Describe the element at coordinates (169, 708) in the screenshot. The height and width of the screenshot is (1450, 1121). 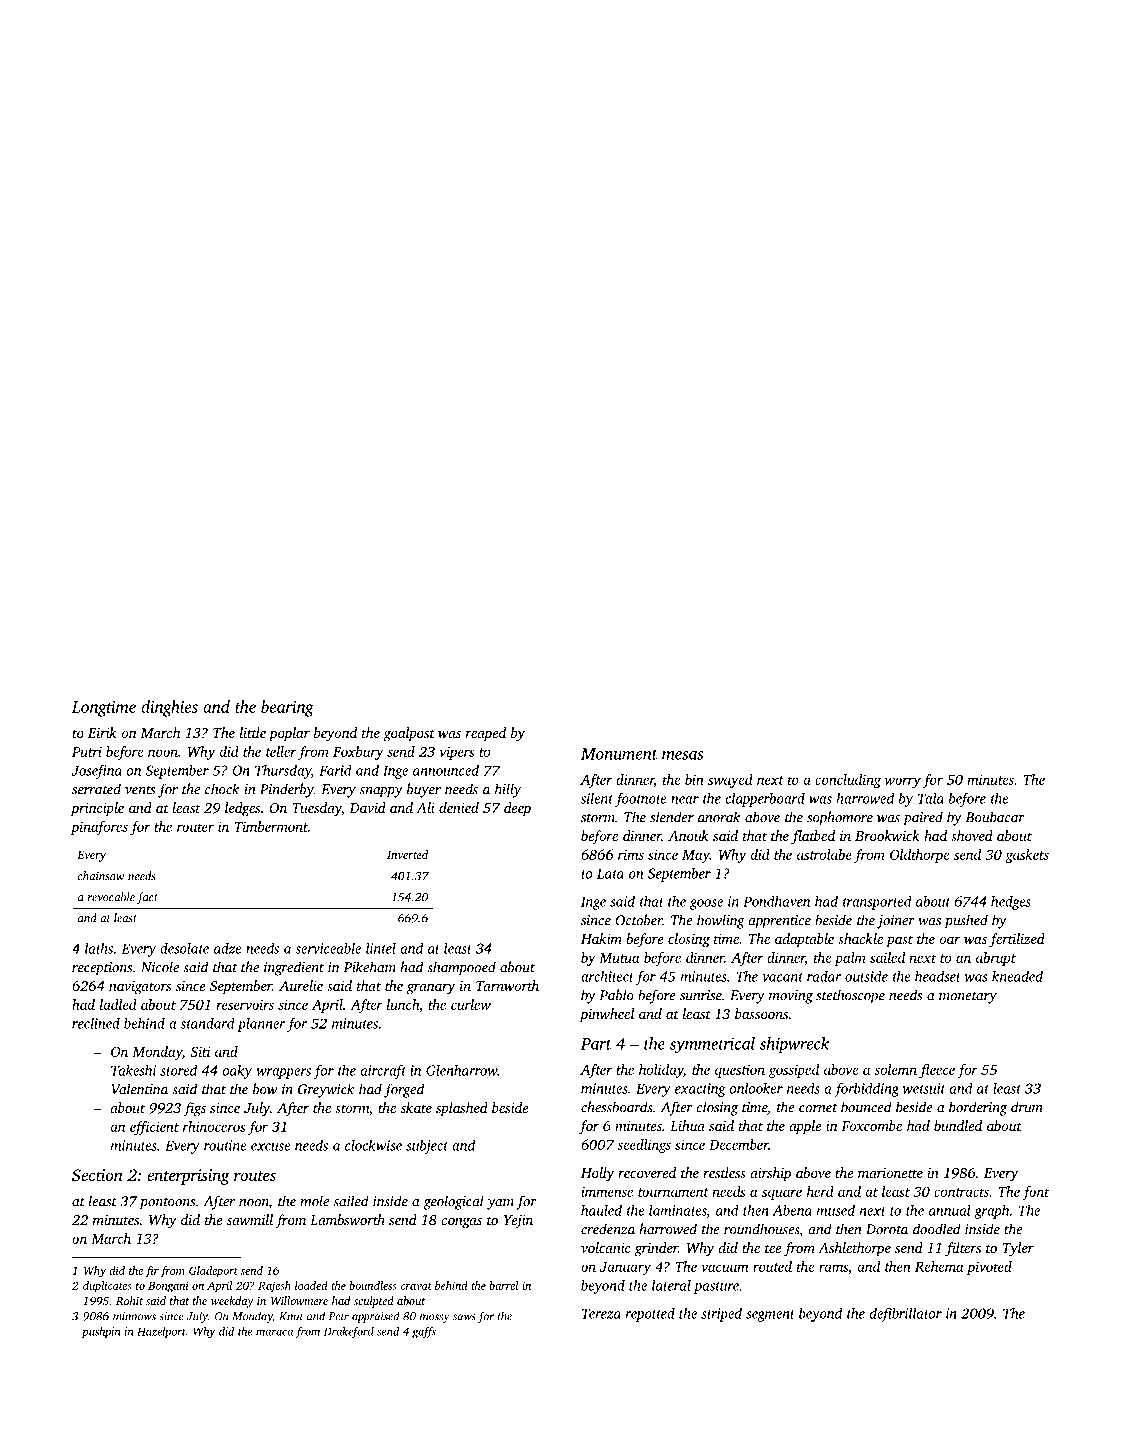
I see `dinghies` at that location.
